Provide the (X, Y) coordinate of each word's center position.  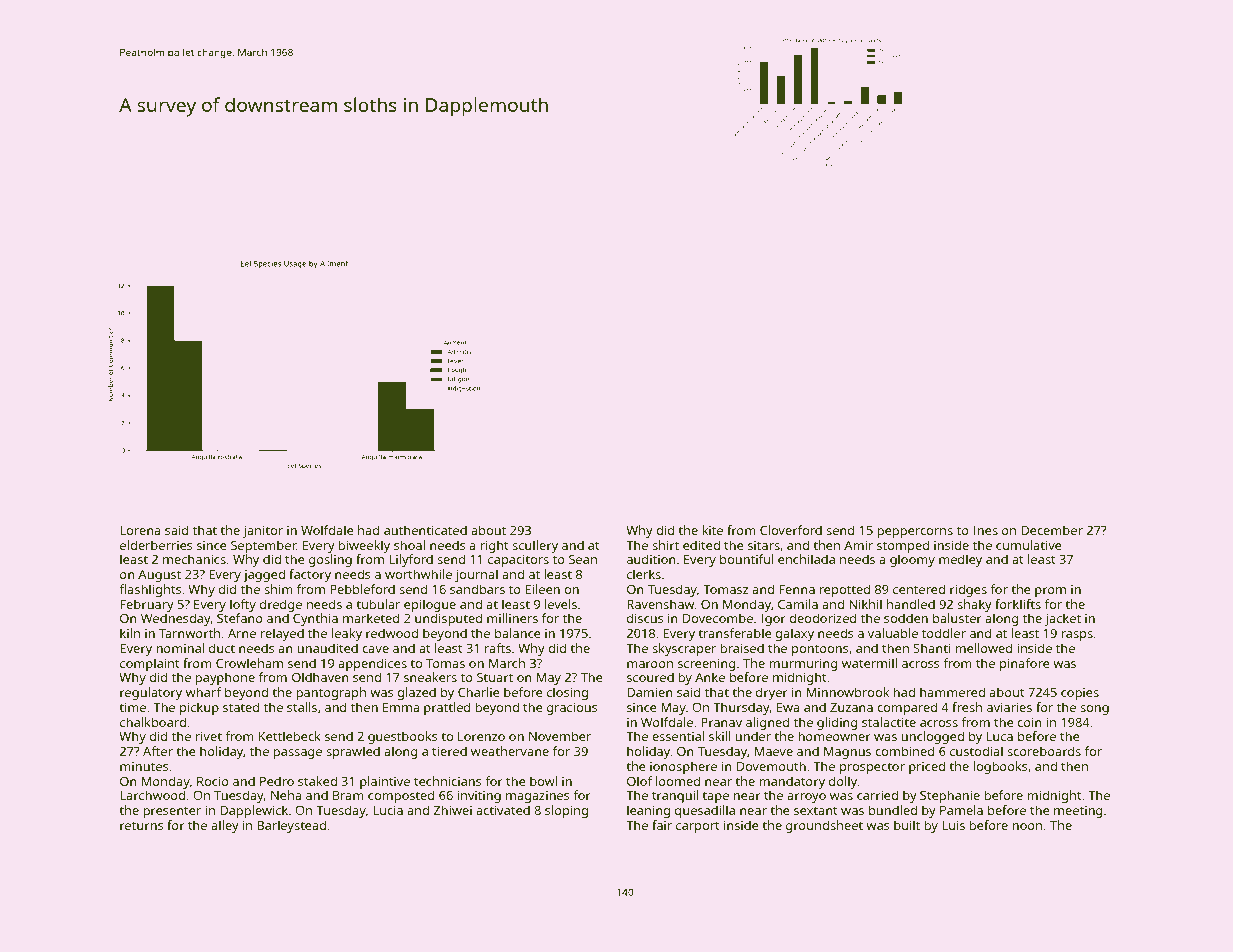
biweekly (364, 546)
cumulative (1029, 545)
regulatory (151, 693)
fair (662, 825)
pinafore (1025, 664)
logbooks (1000, 767)
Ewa (788, 707)
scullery (535, 546)
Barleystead (292, 826)
